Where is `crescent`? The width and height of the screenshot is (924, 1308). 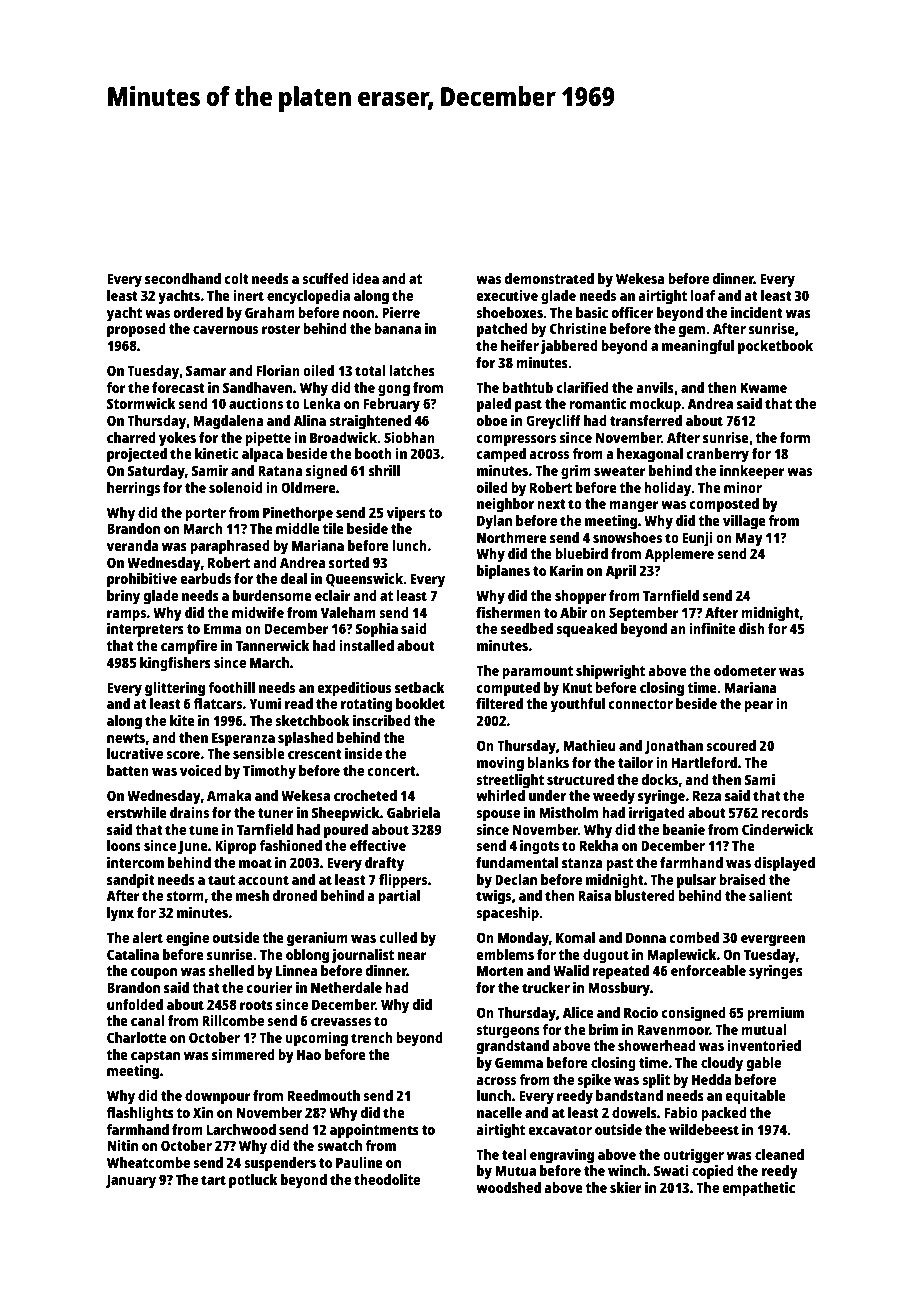
crescent is located at coordinates (315, 754).
